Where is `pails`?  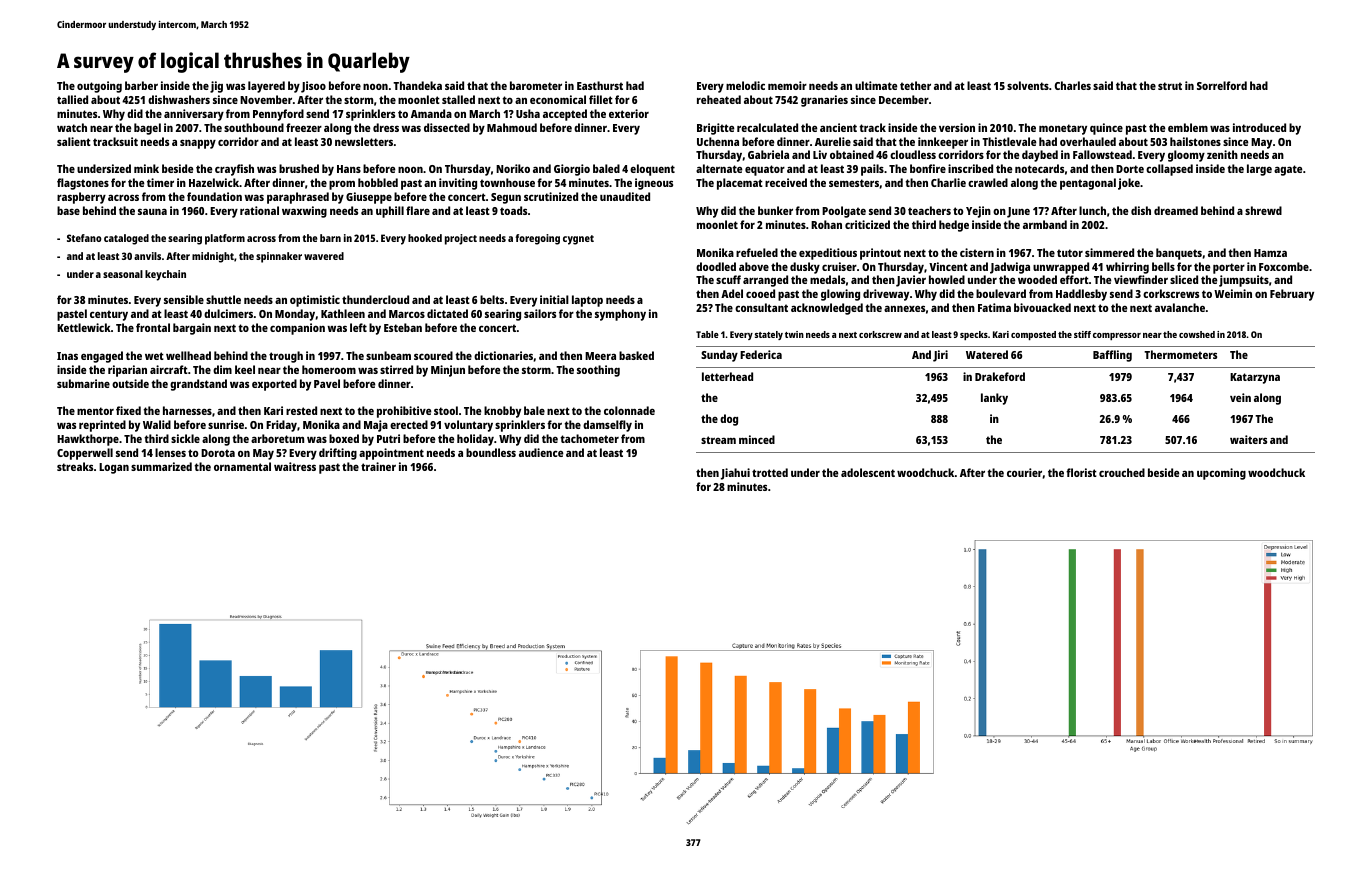 pails is located at coordinates (872, 170).
